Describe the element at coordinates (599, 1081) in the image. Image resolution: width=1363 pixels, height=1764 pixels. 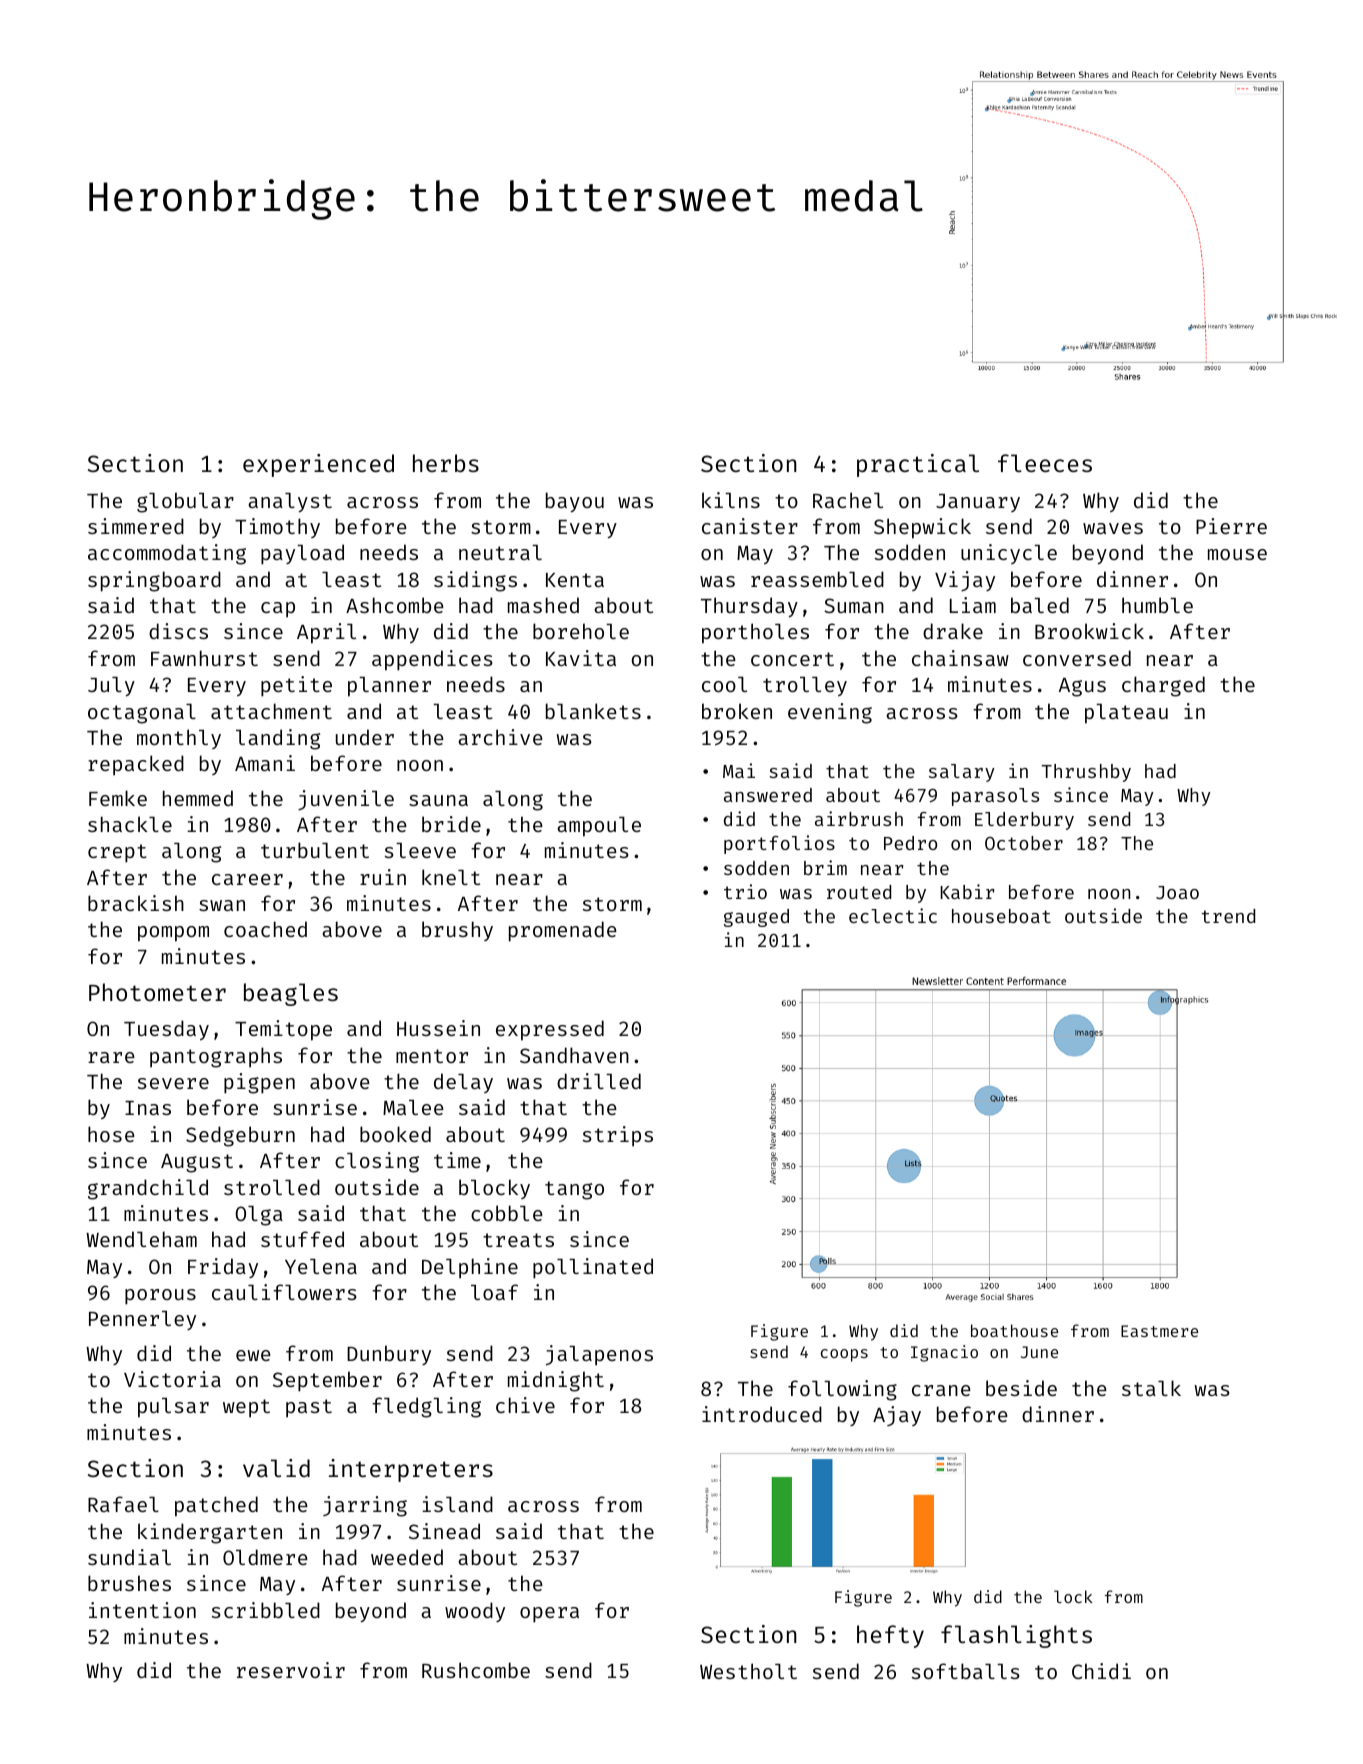
I see `drilled` at that location.
